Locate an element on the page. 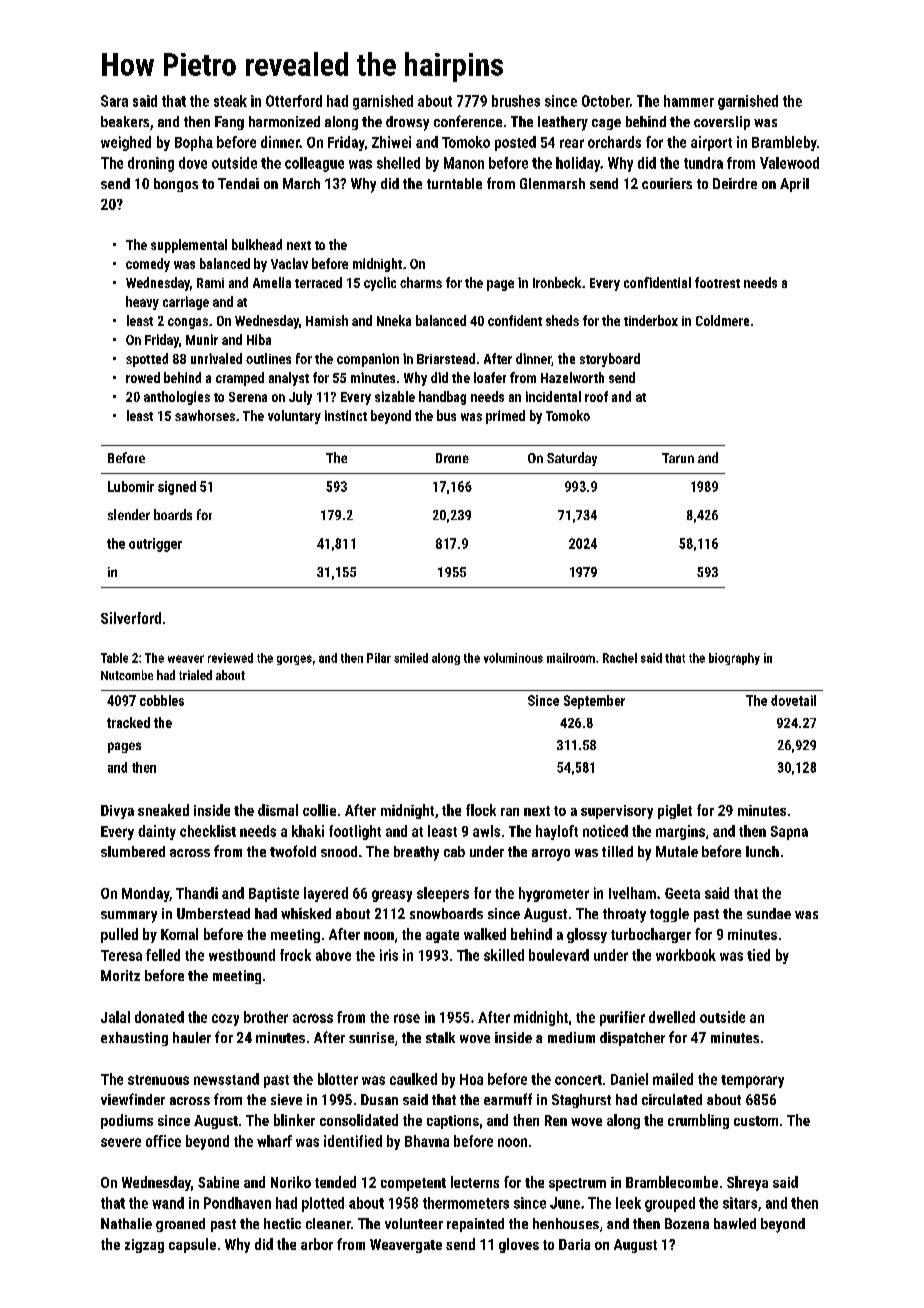 The image size is (924, 1308). Pilar is located at coordinates (379, 658).
